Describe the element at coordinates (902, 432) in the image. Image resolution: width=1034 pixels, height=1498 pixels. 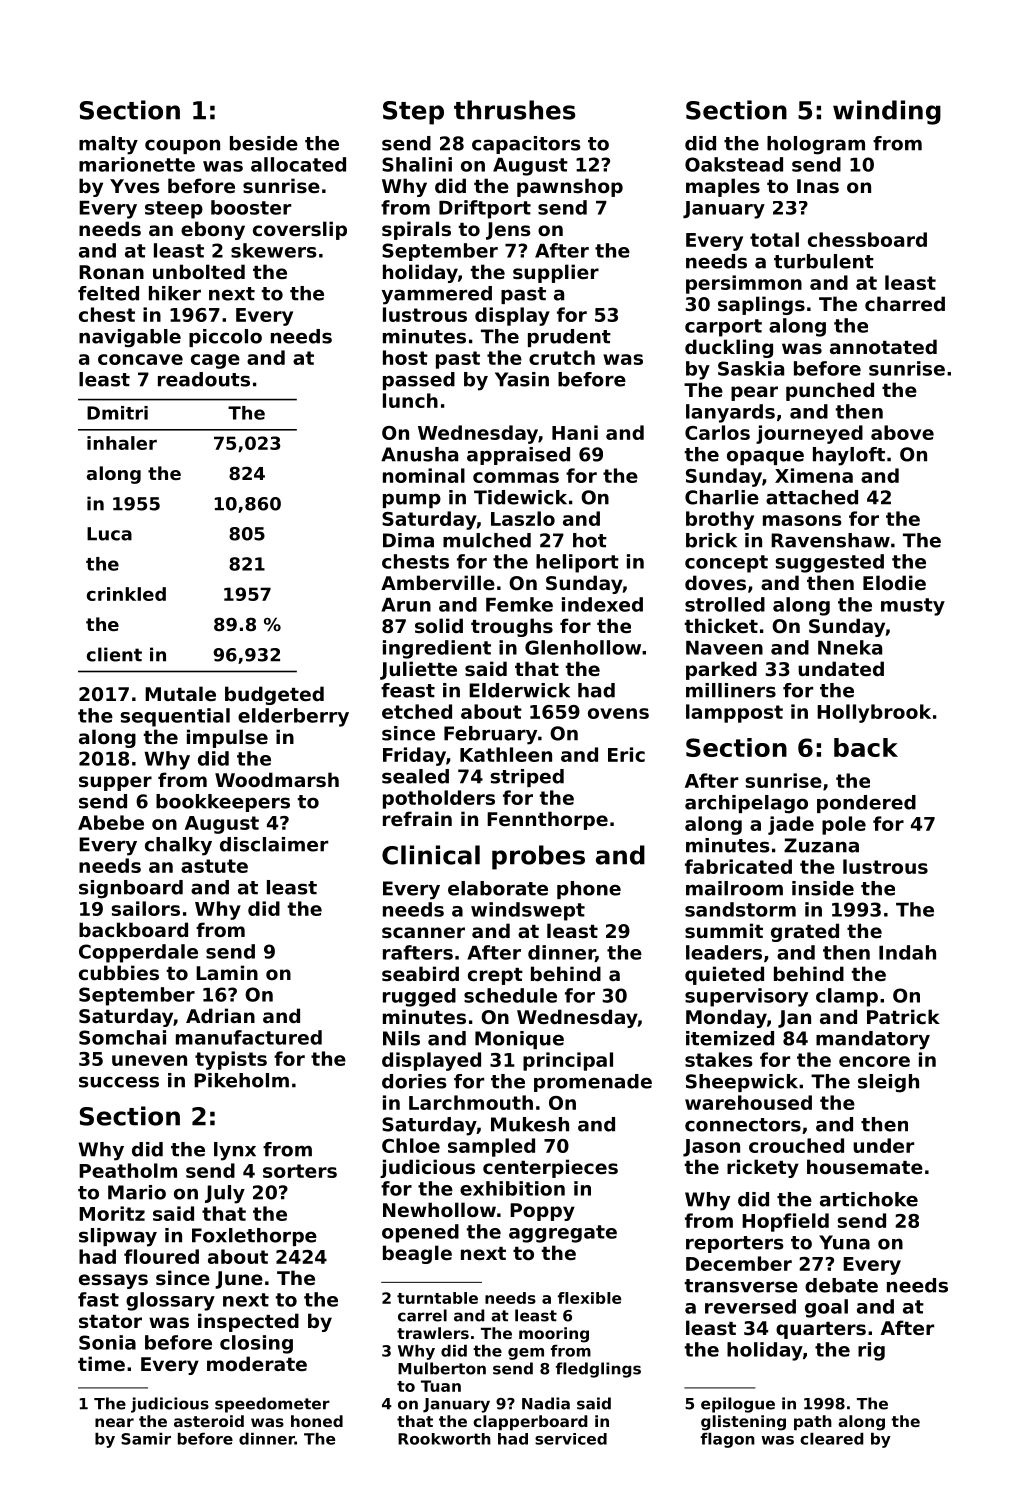
I see `above` at that location.
